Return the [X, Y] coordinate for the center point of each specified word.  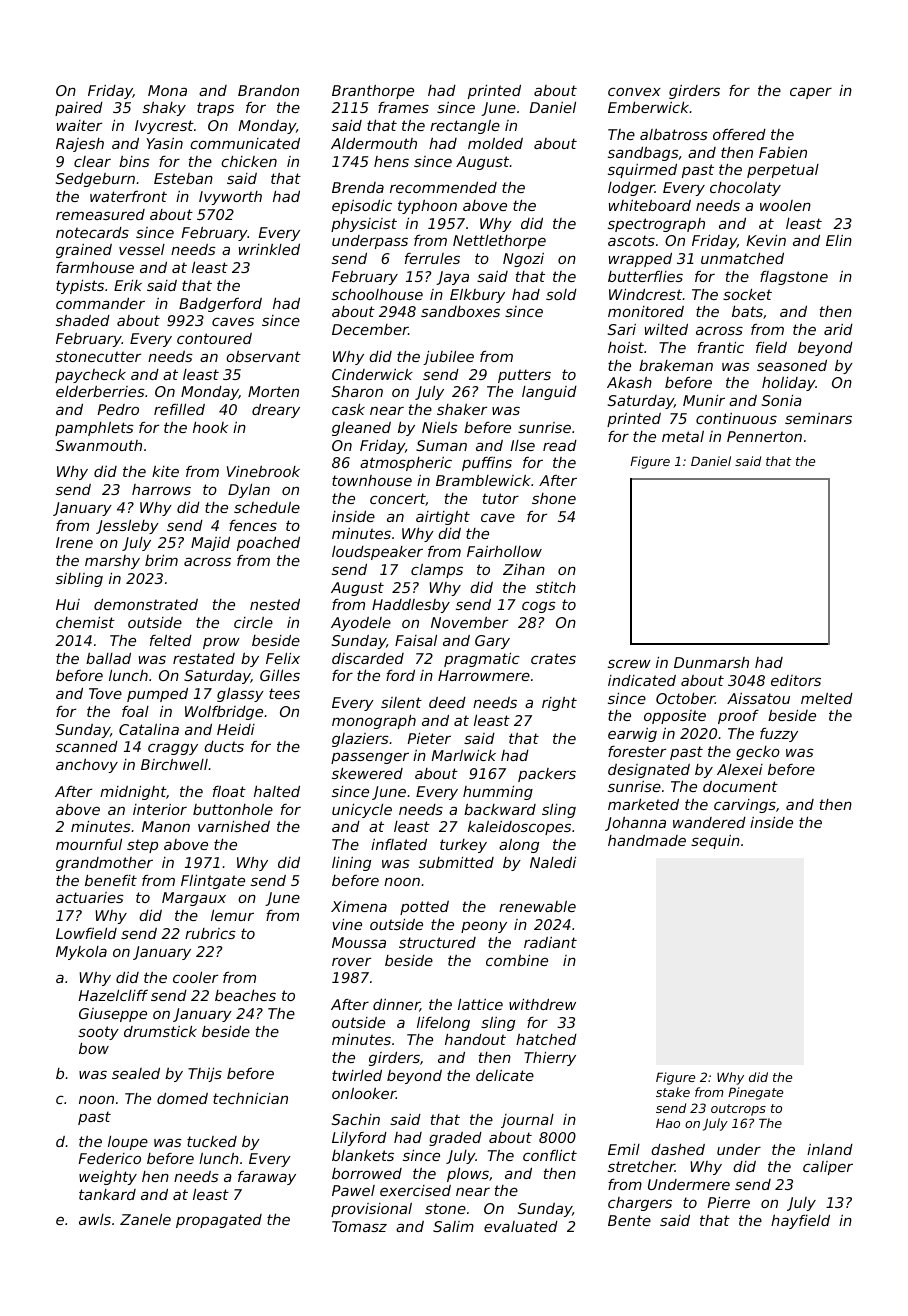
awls [95, 1219]
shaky [164, 109]
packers [547, 775]
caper [811, 93]
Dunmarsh [711, 662]
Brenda [358, 187]
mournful [89, 844]
